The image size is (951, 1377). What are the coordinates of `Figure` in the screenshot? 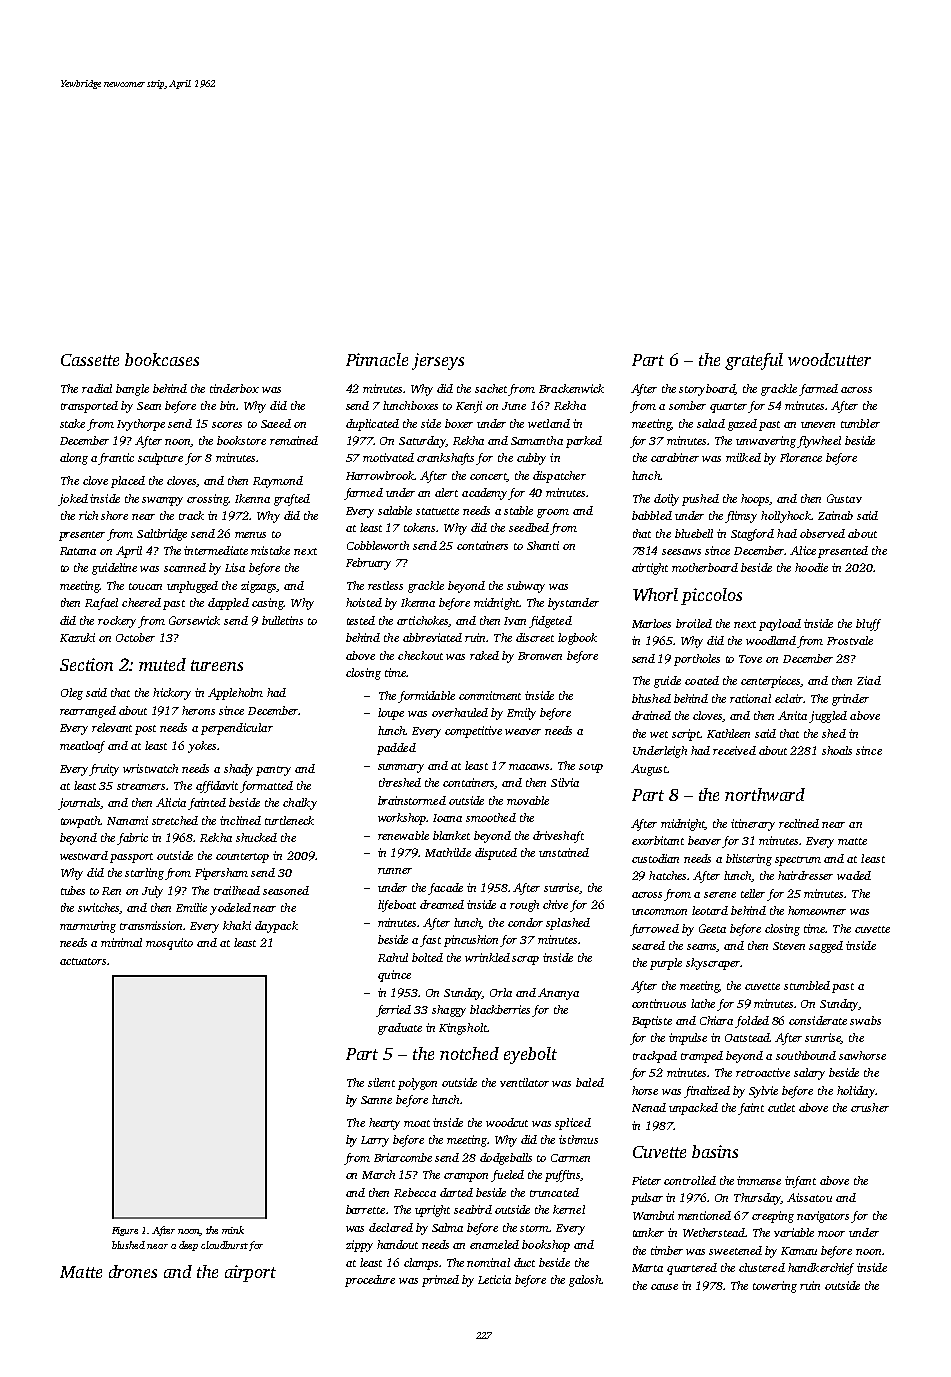 It's located at (125, 1231).
